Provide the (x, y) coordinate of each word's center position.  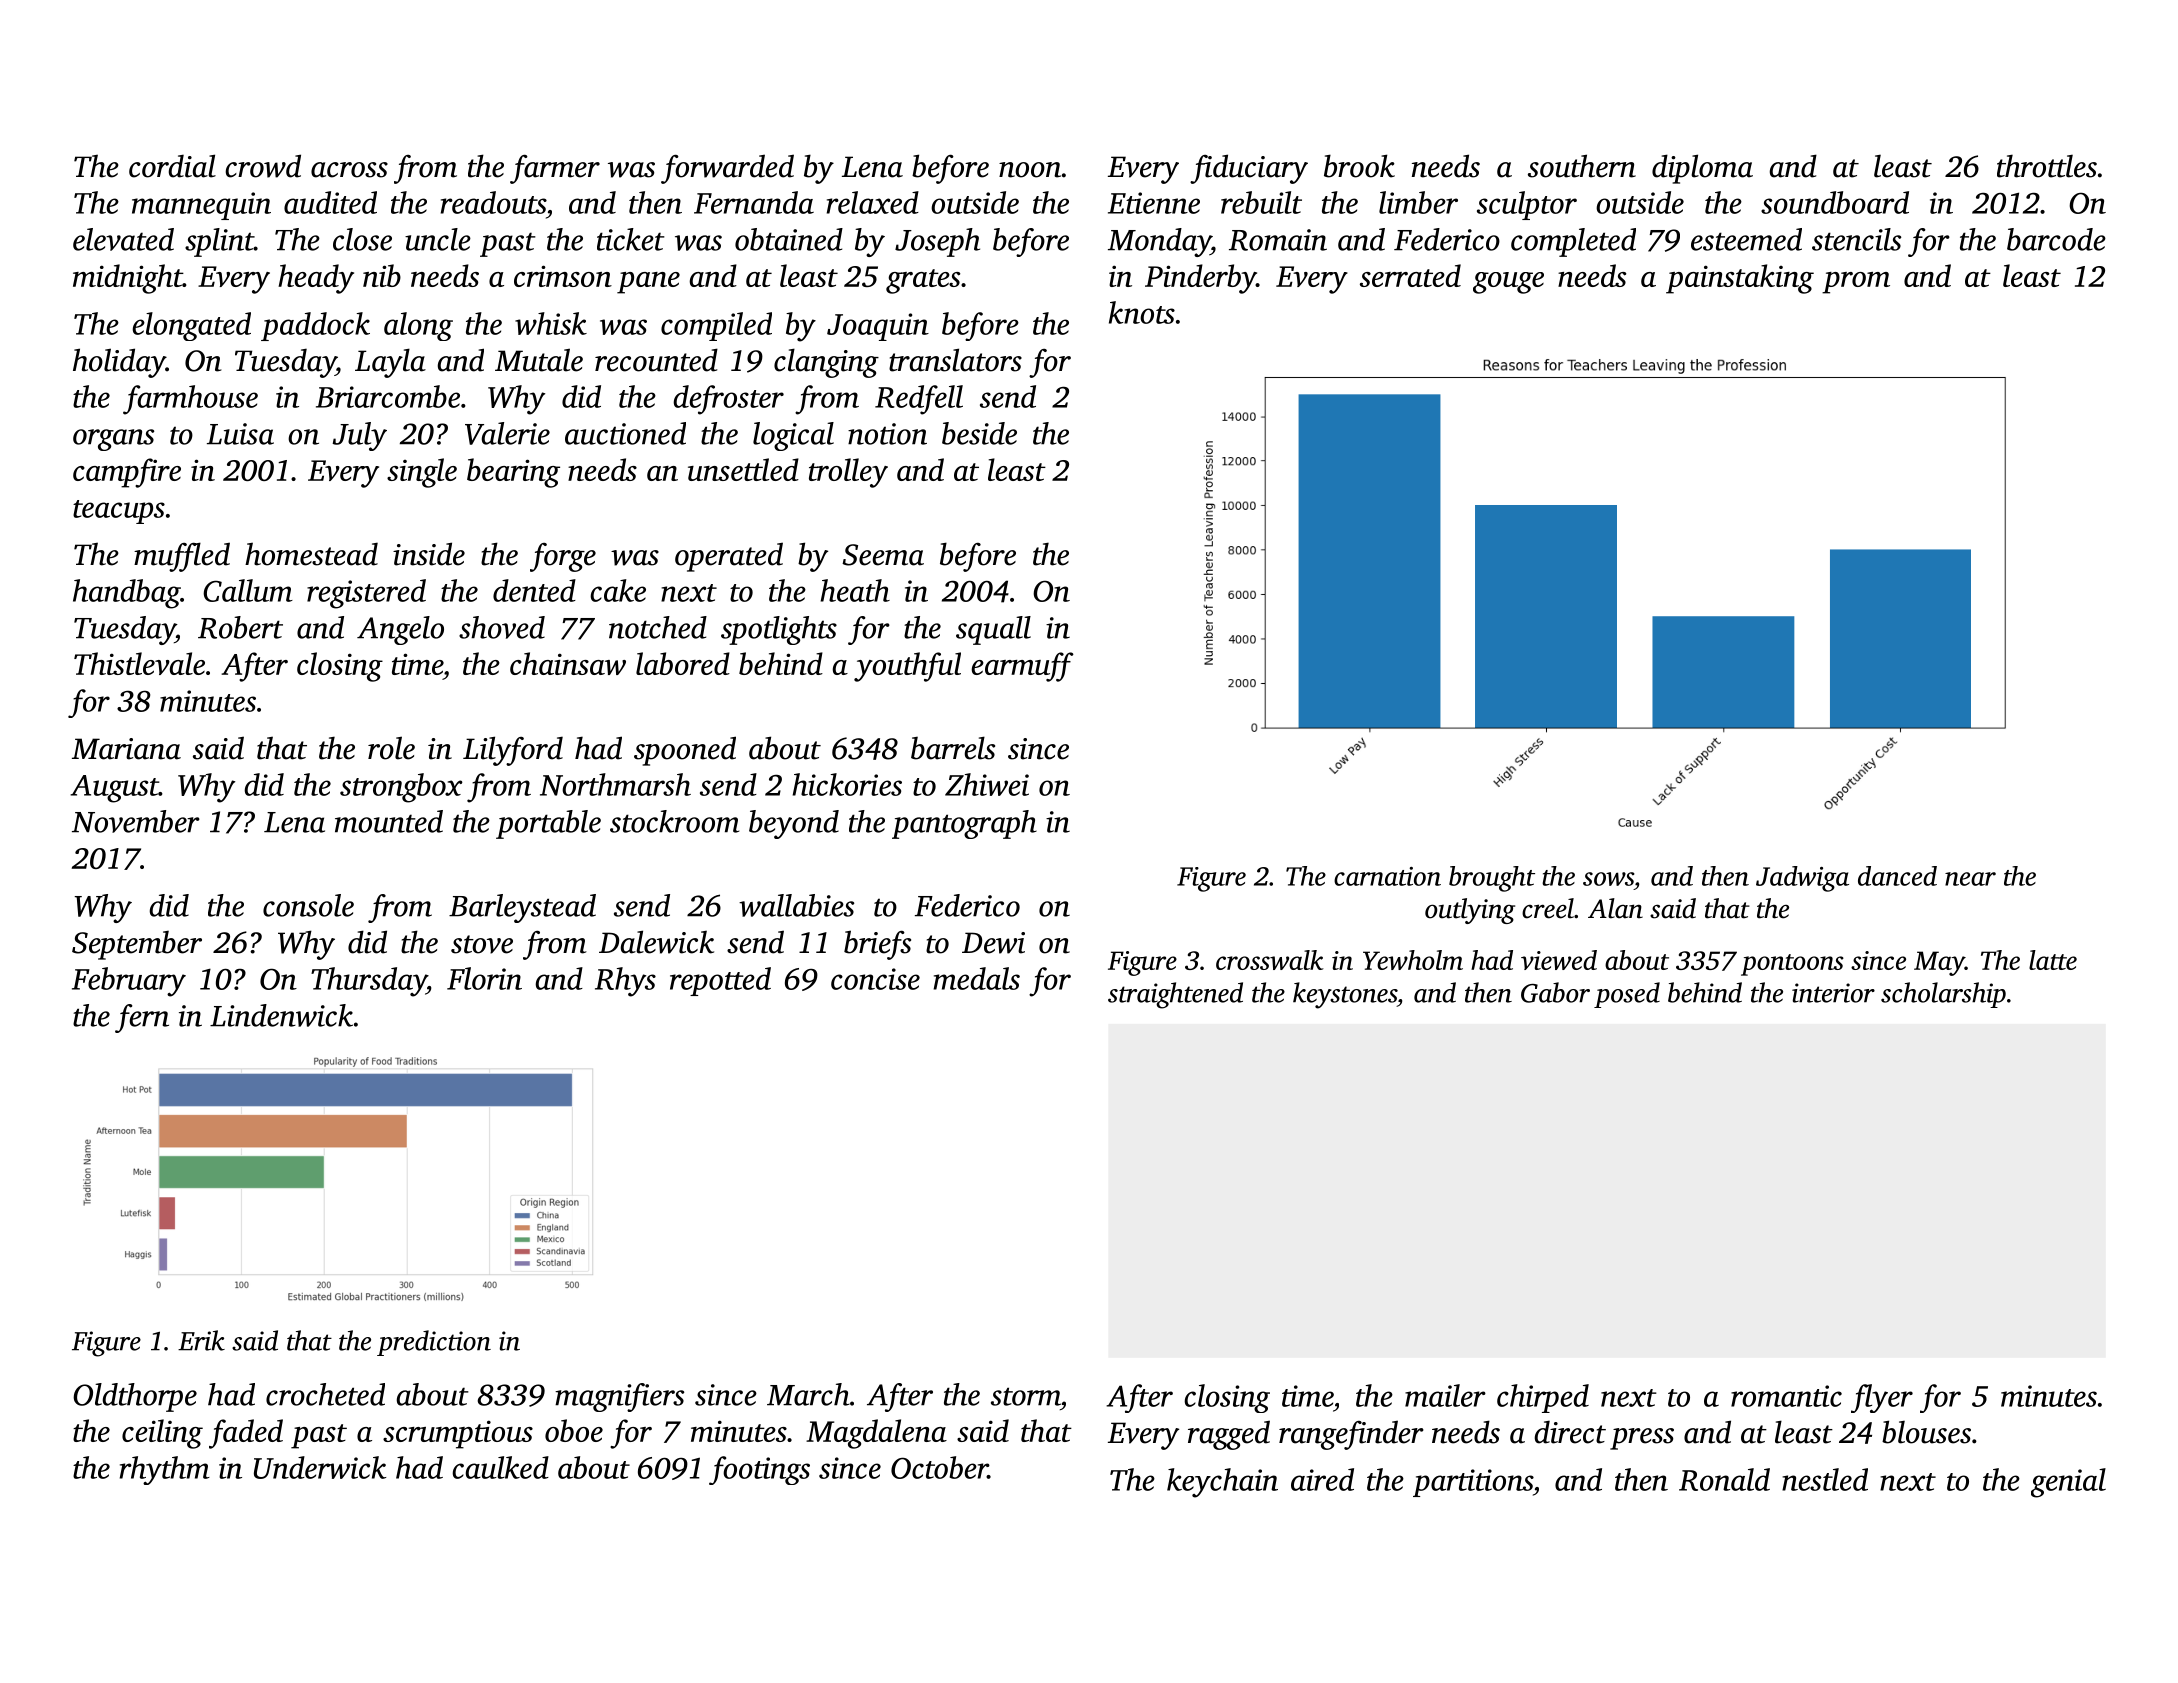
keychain (1222, 1483)
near (1970, 879)
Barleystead (522, 908)
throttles (2047, 166)
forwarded (727, 169)
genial (2068, 1483)
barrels (953, 748)
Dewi (993, 943)
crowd (263, 166)
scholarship (1943, 995)
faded (246, 1434)
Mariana (126, 749)
